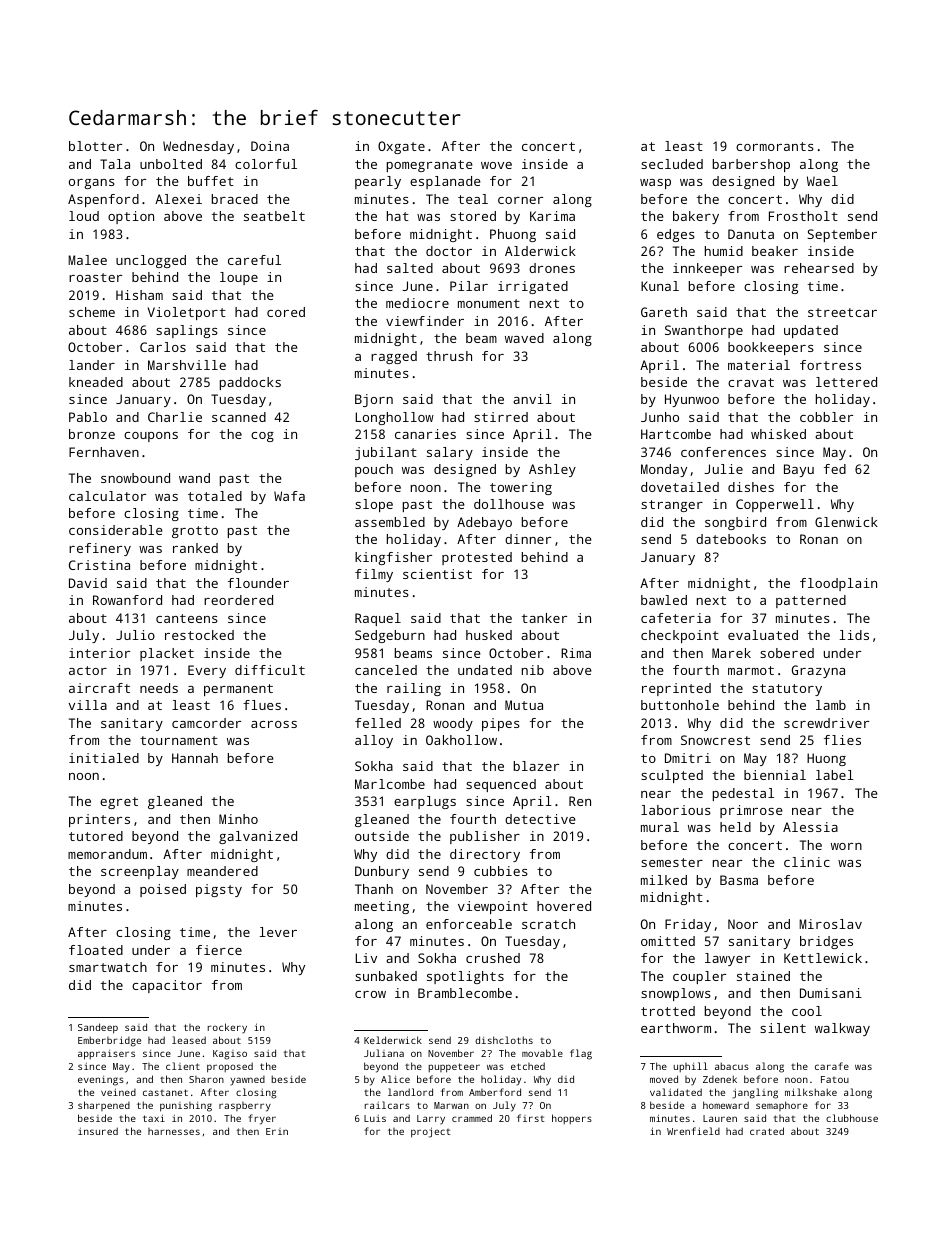 The image size is (952, 1233). What do you see at coordinates (96, 950) in the screenshot?
I see `floated` at bounding box center [96, 950].
